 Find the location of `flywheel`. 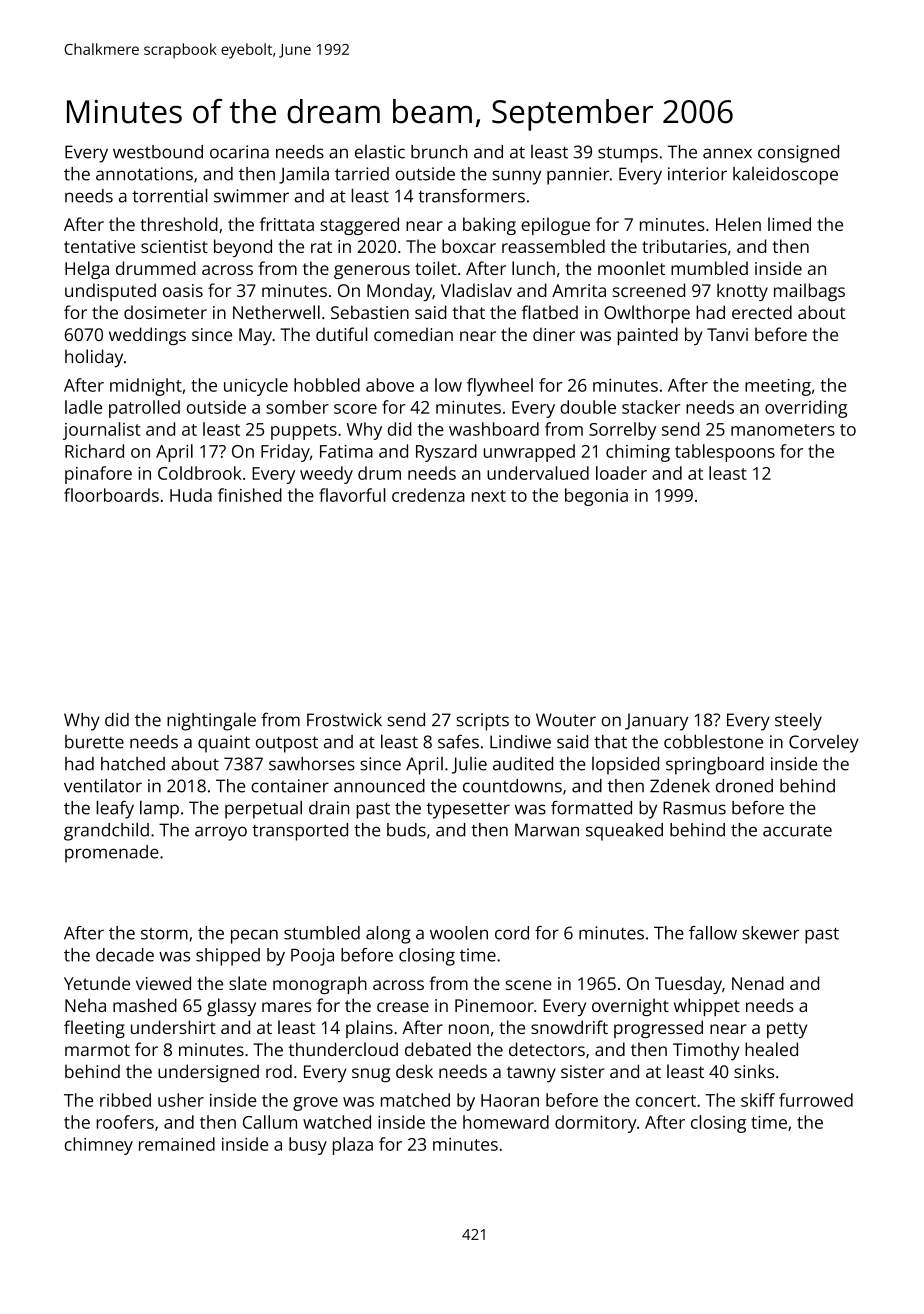

flywheel is located at coordinates (500, 387).
